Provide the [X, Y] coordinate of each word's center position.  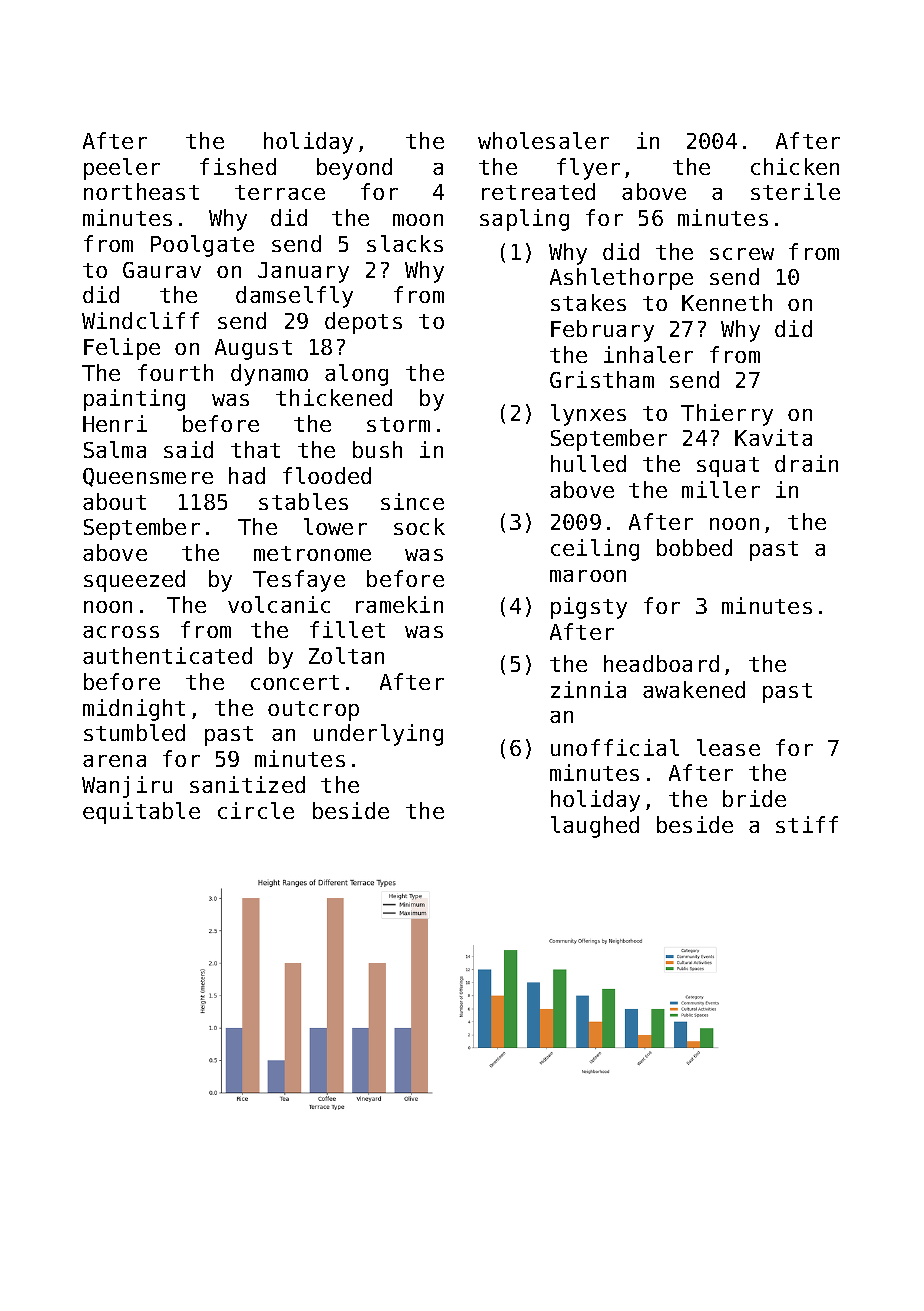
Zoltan [346, 655]
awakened [694, 689]
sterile [795, 191]
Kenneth [727, 302]
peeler [122, 169]
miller [721, 489]
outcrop [313, 711]
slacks [405, 243]
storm [398, 424]
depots [363, 323]
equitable [141, 813]
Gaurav [162, 270]
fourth [175, 372]
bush [377, 449]
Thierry [727, 415]
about [114, 501]
